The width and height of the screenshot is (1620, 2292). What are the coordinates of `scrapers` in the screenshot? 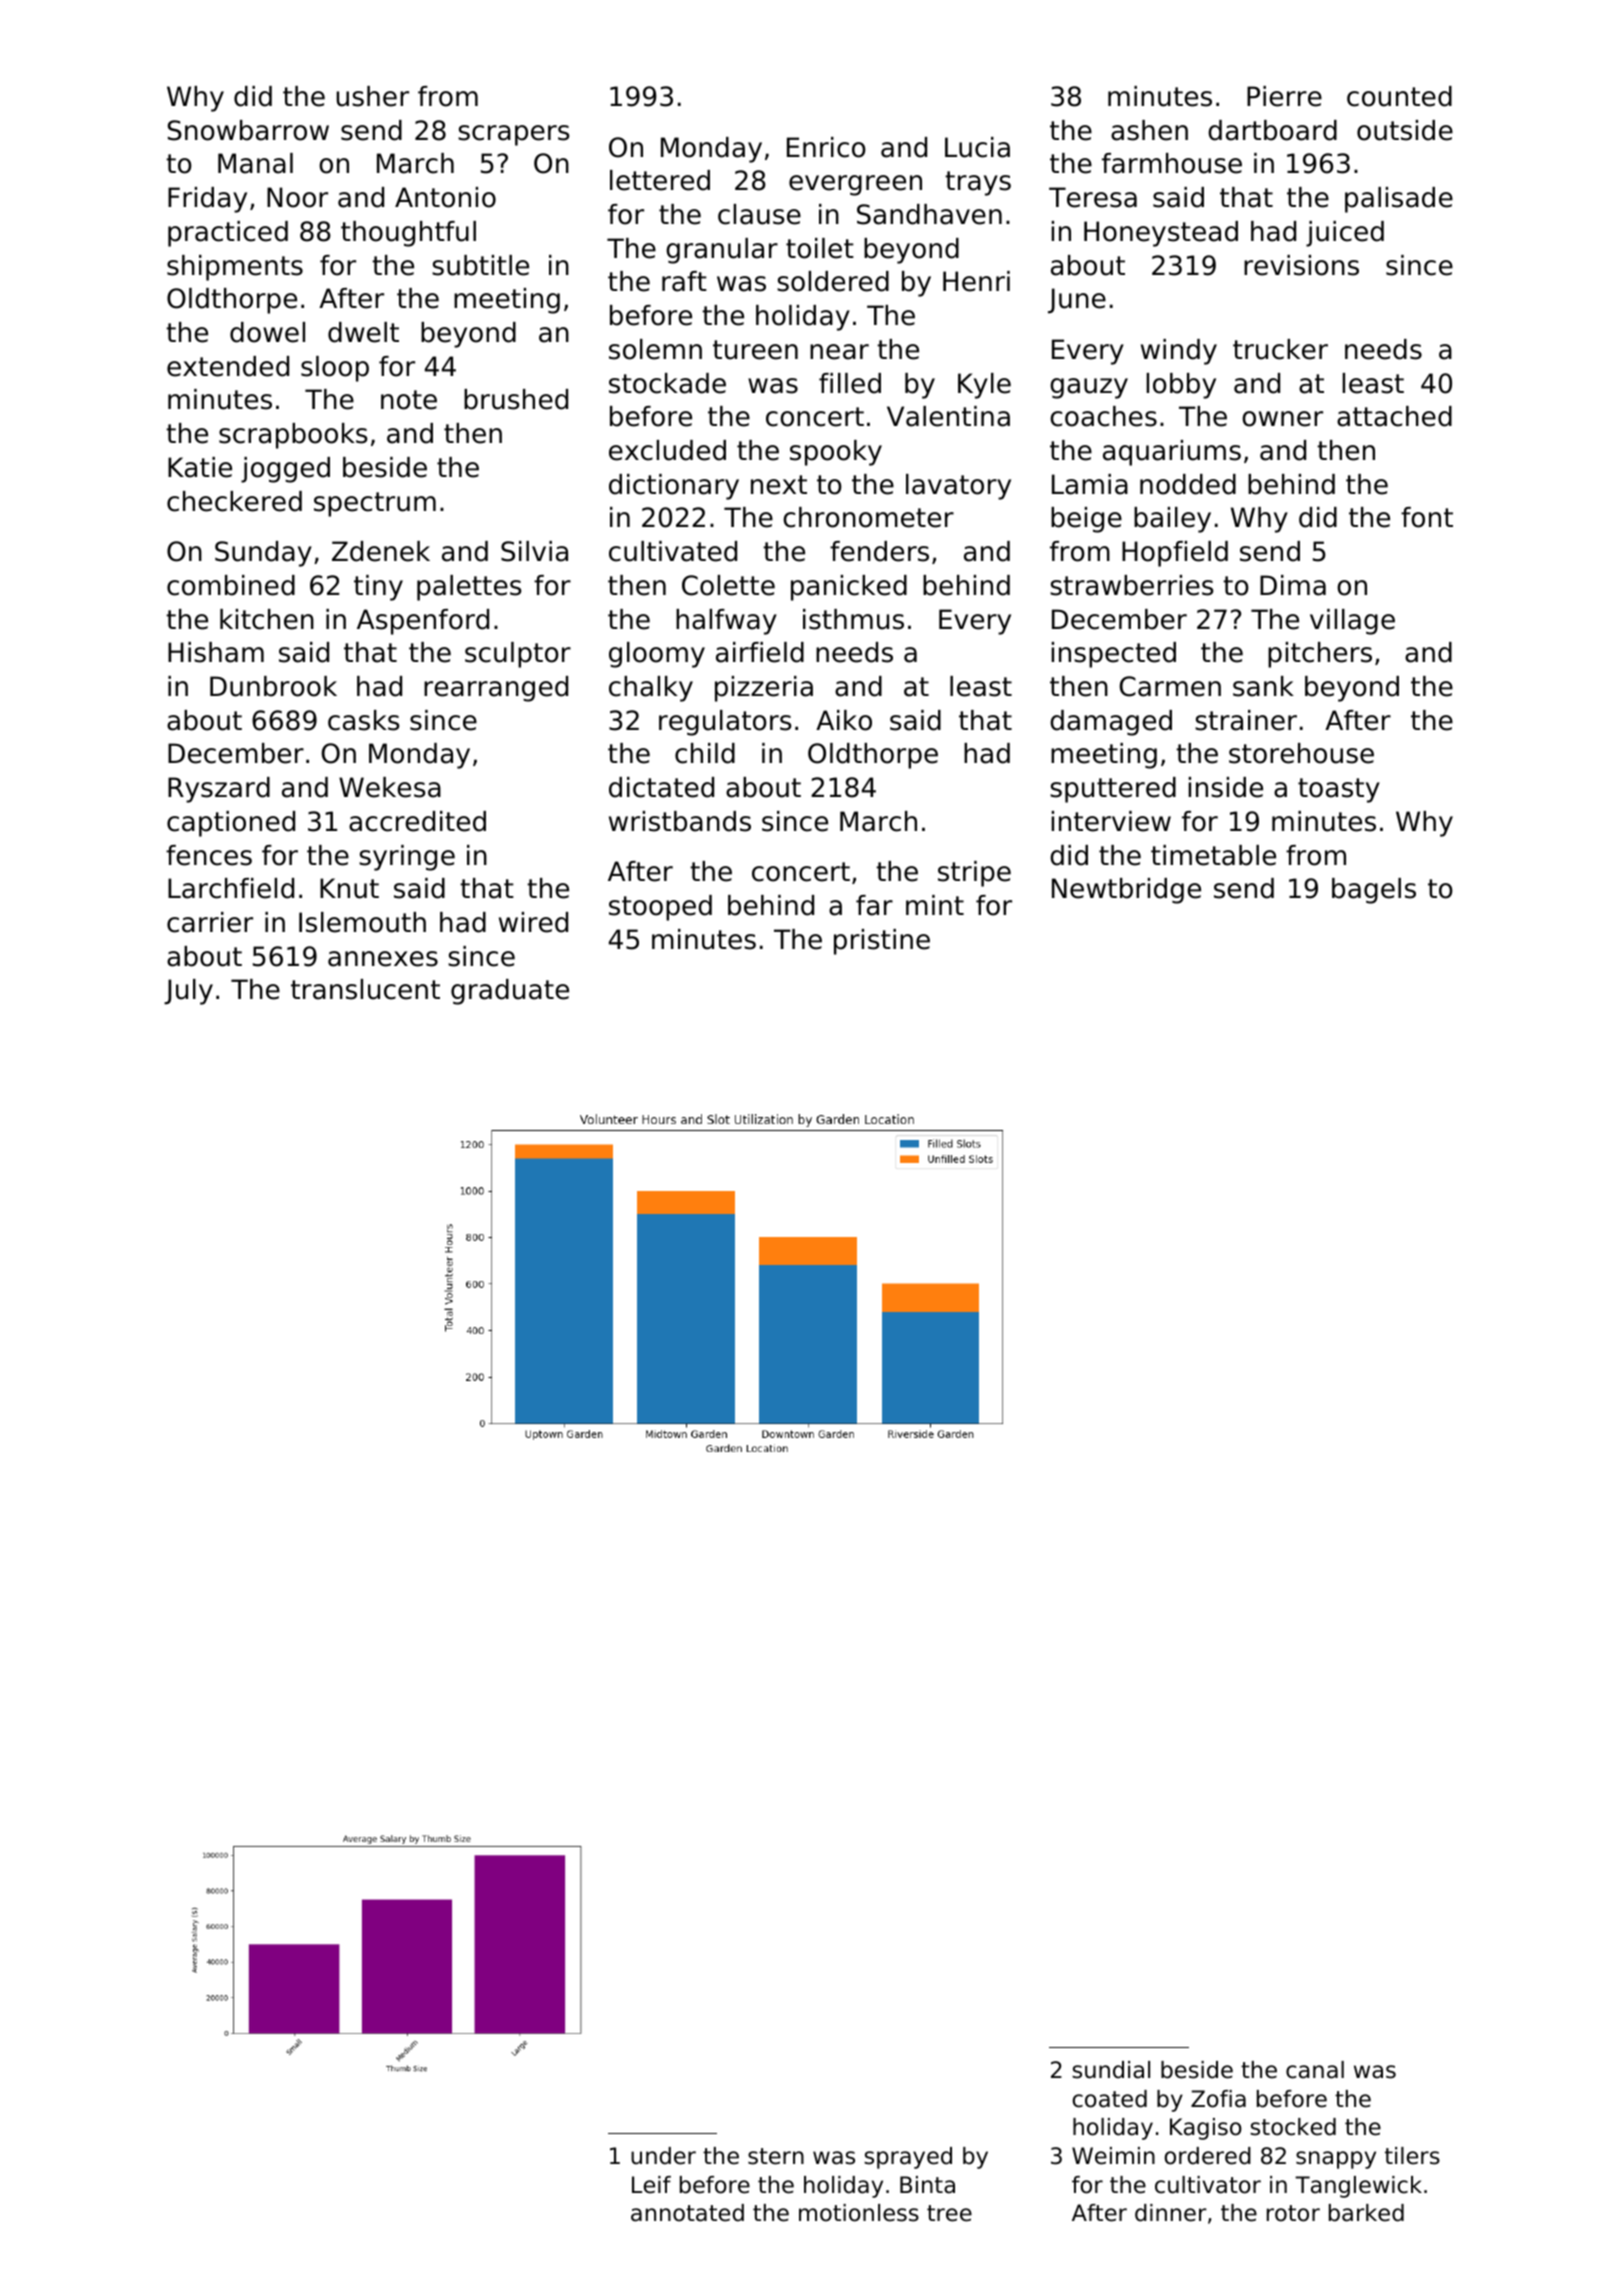 It's located at (513, 135).
